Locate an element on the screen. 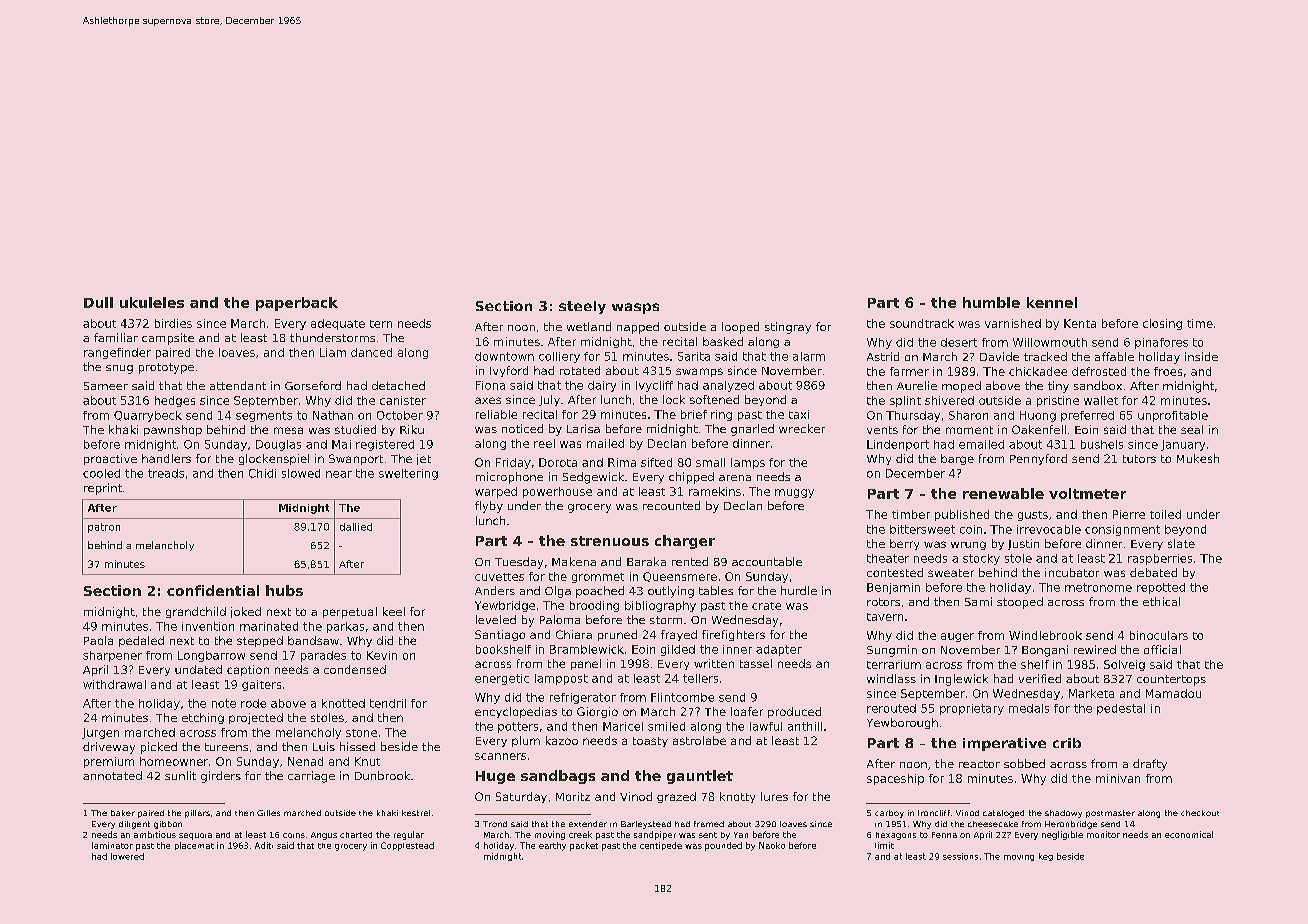 The height and width of the screenshot is (924, 1308). kazoo is located at coordinates (562, 740).
